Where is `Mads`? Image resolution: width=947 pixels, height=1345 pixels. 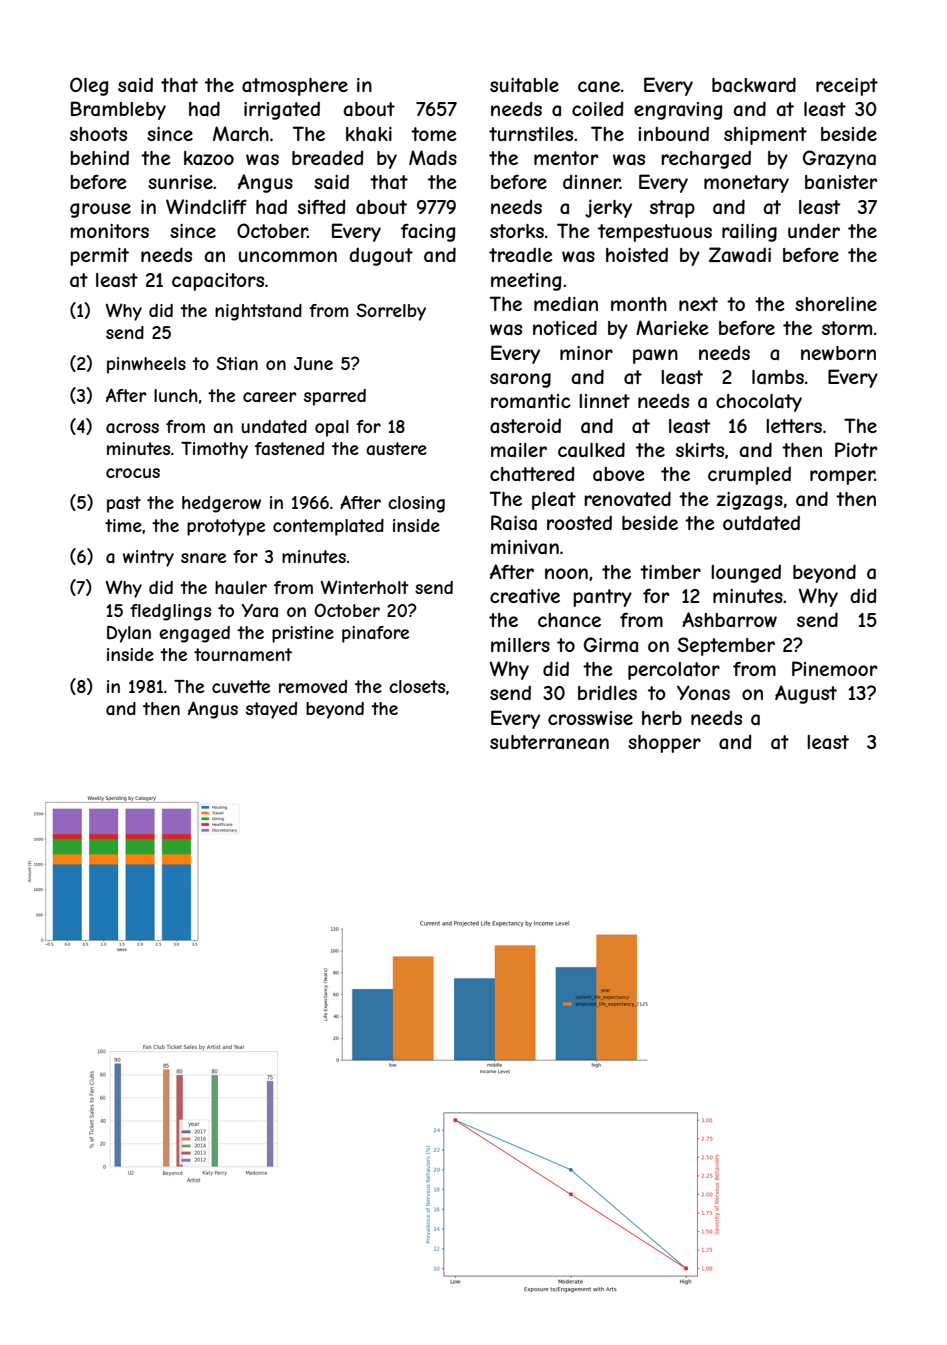
Mads is located at coordinates (433, 158).
